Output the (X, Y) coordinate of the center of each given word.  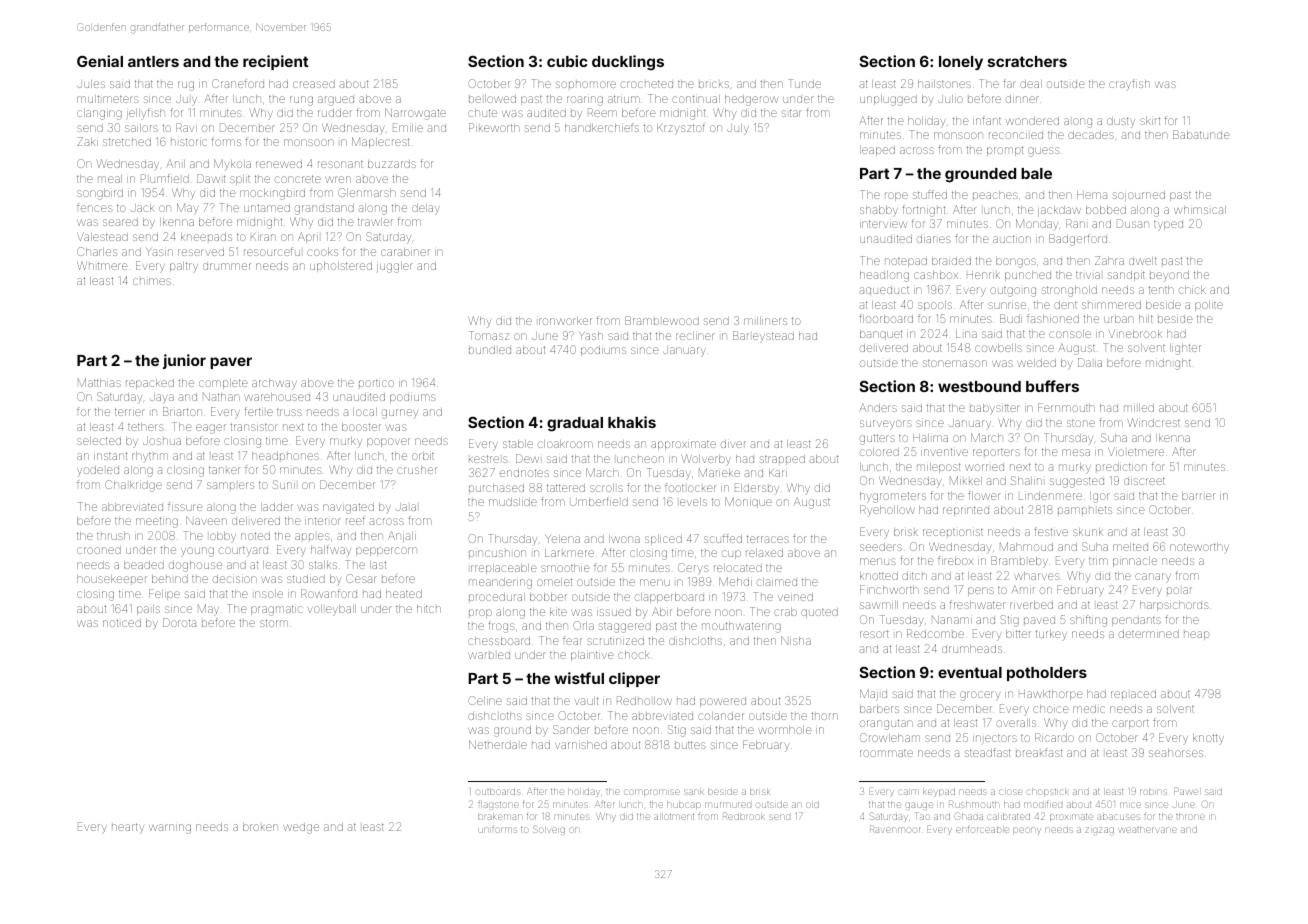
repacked (150, 384)
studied (306, 579)
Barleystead (763, 337)
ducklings (628, 63)
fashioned (1053, 318)
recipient (275, 62)
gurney (400, 414)
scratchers (1027, 61)
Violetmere (1136, 452)
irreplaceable (503, 569)
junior (184, 361)
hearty (128, 828)
